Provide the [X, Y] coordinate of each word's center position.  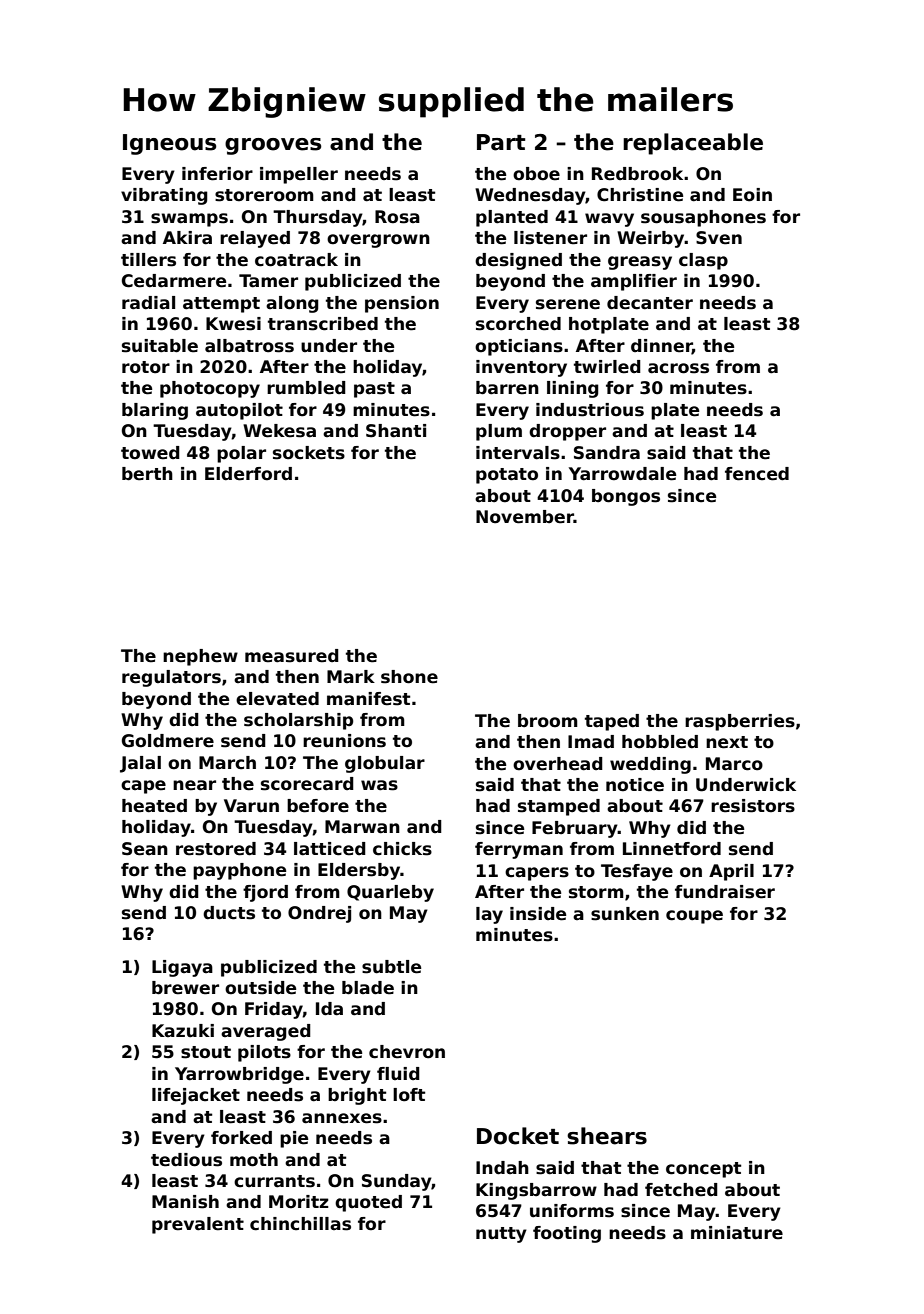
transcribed [323, 324]
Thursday [318, 218]
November [525, 517]
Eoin [752, 195]
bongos [626, 497]
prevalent [198, 1225]
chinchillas [300, 1224]
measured [292, 656]
